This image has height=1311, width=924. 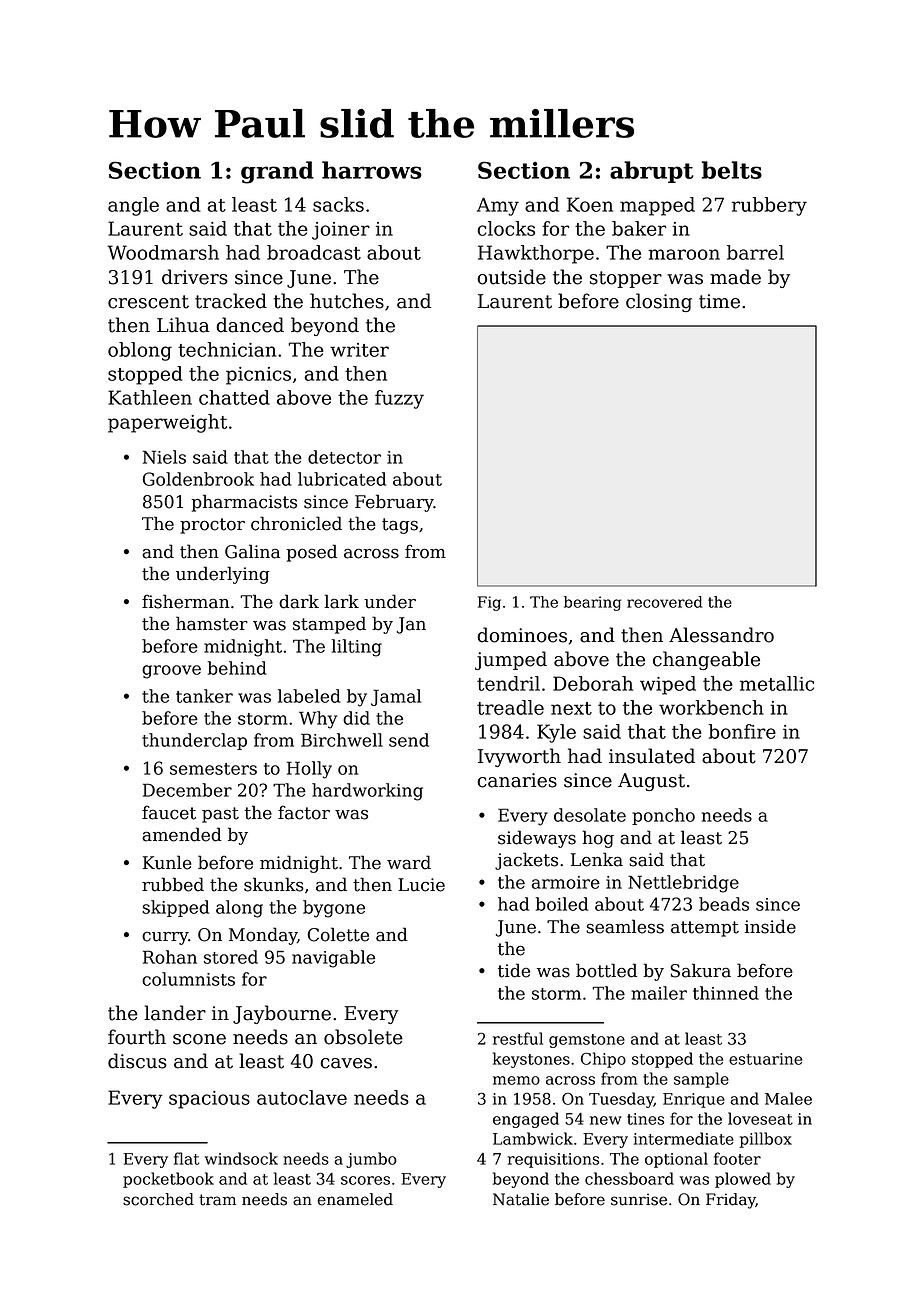 I want to click on Jan, so click(x=411, y=625).
